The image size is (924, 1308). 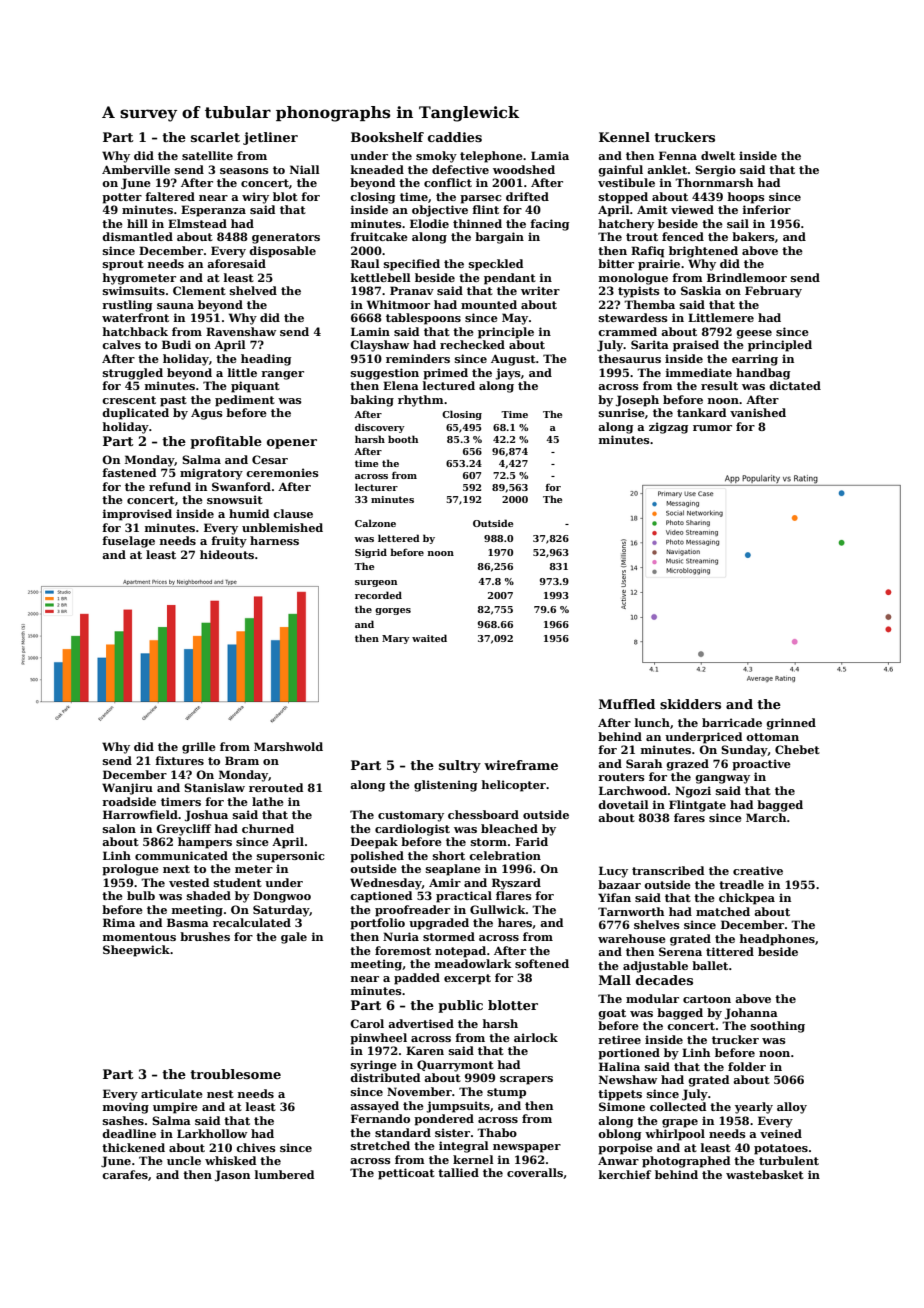 I want to click on waited, so click(x=429, y=638).
